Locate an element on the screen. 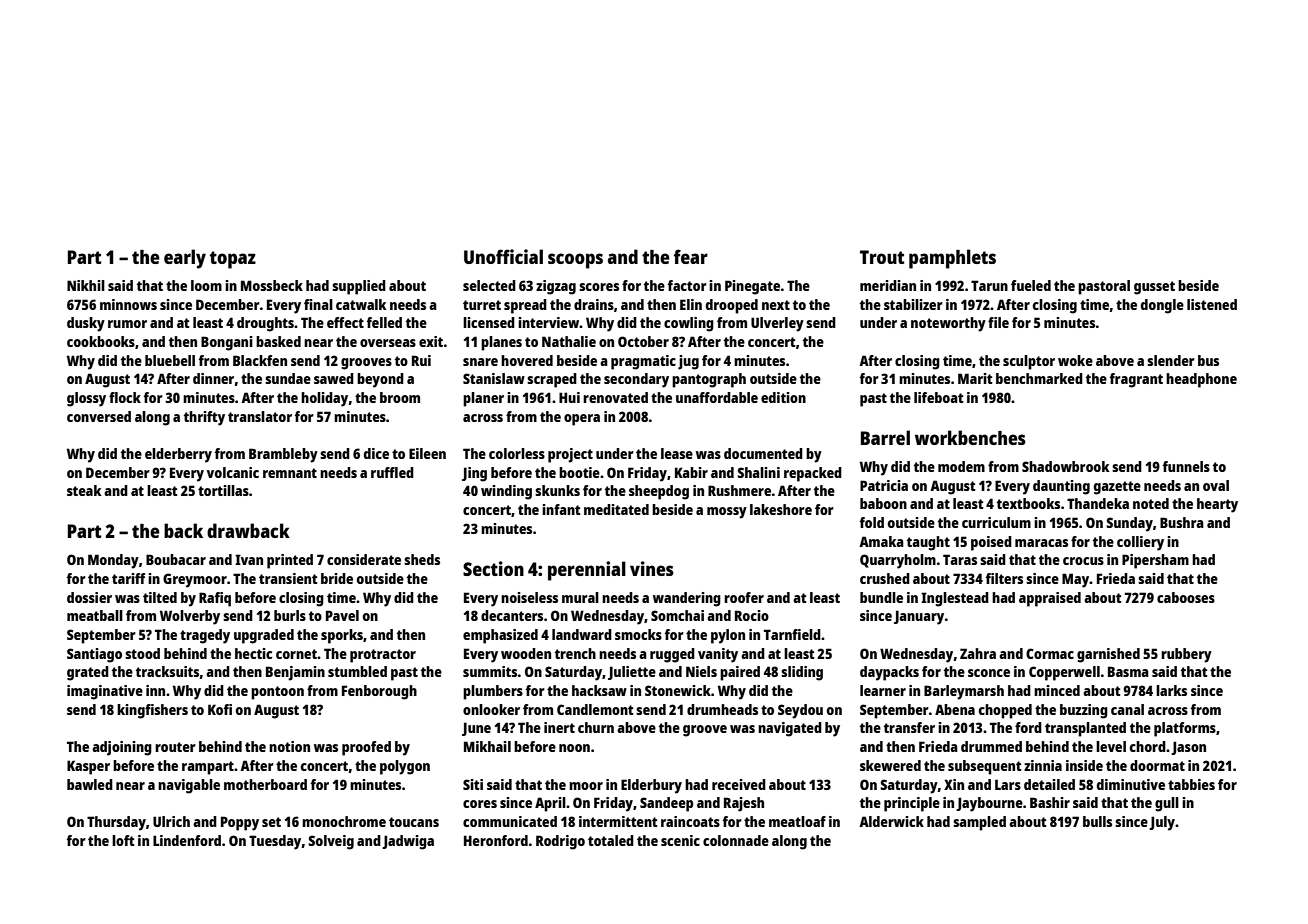 This screenshot has height=924, width=1308. opera is located at coordinates (582, 420).
